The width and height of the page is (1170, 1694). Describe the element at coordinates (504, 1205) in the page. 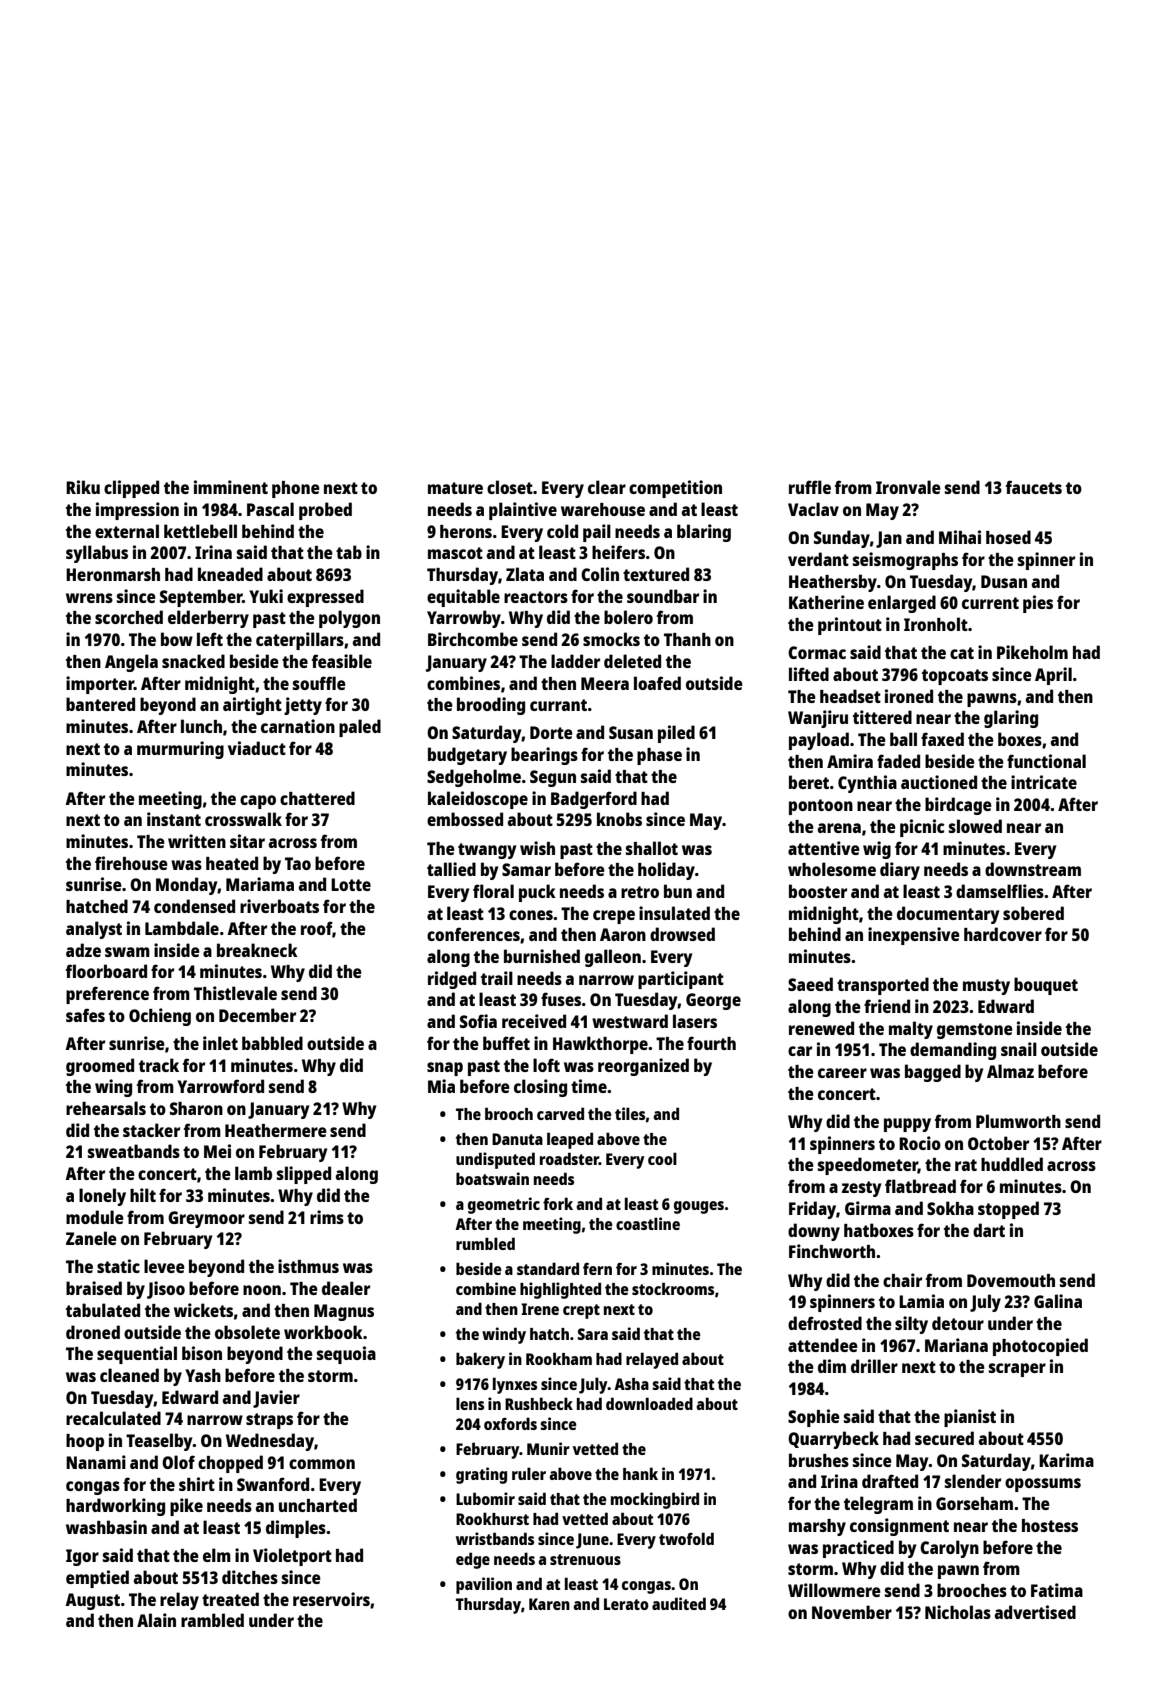

I see `geometric` at that location.
